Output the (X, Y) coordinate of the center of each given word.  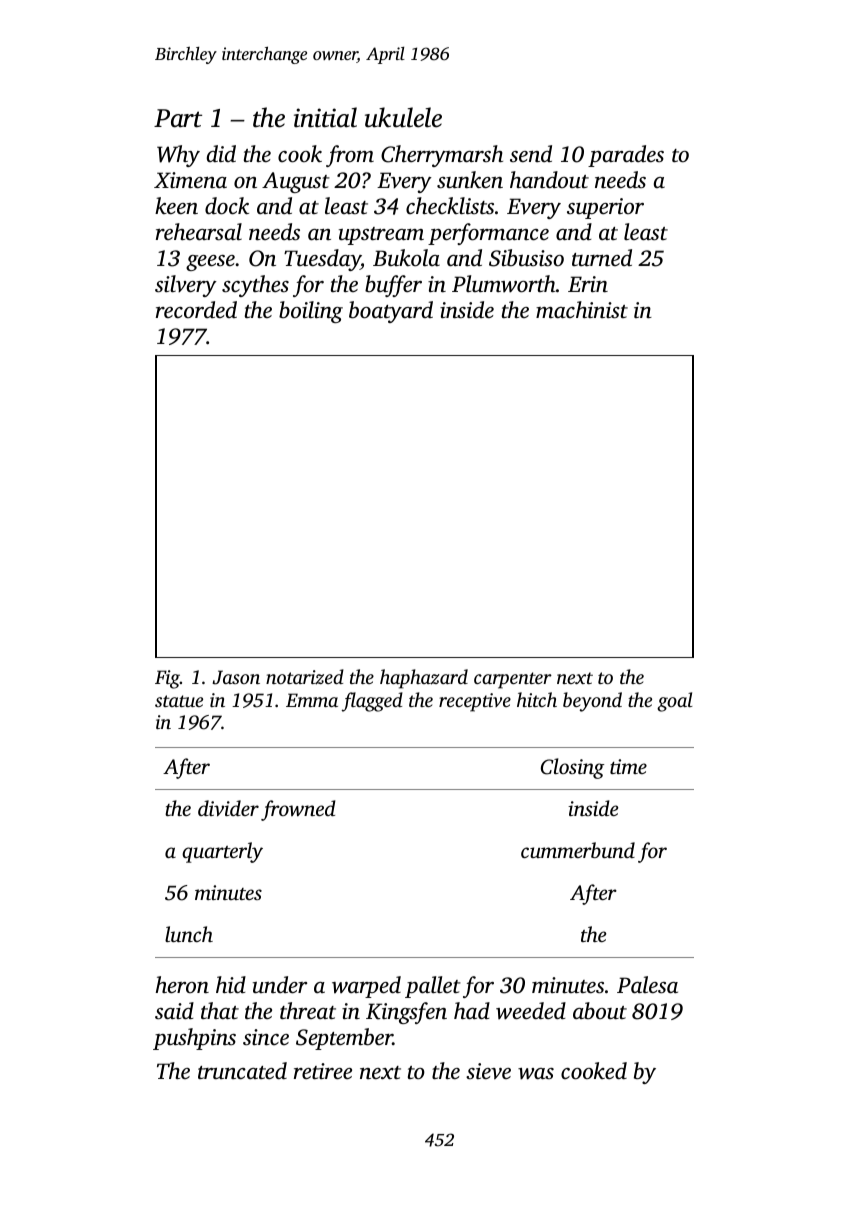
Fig (167, 679)
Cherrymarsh (442, 156)
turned (602, 258)
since (266, 1037)
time (628, 766)
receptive (475, 702)
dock (227, 206)
